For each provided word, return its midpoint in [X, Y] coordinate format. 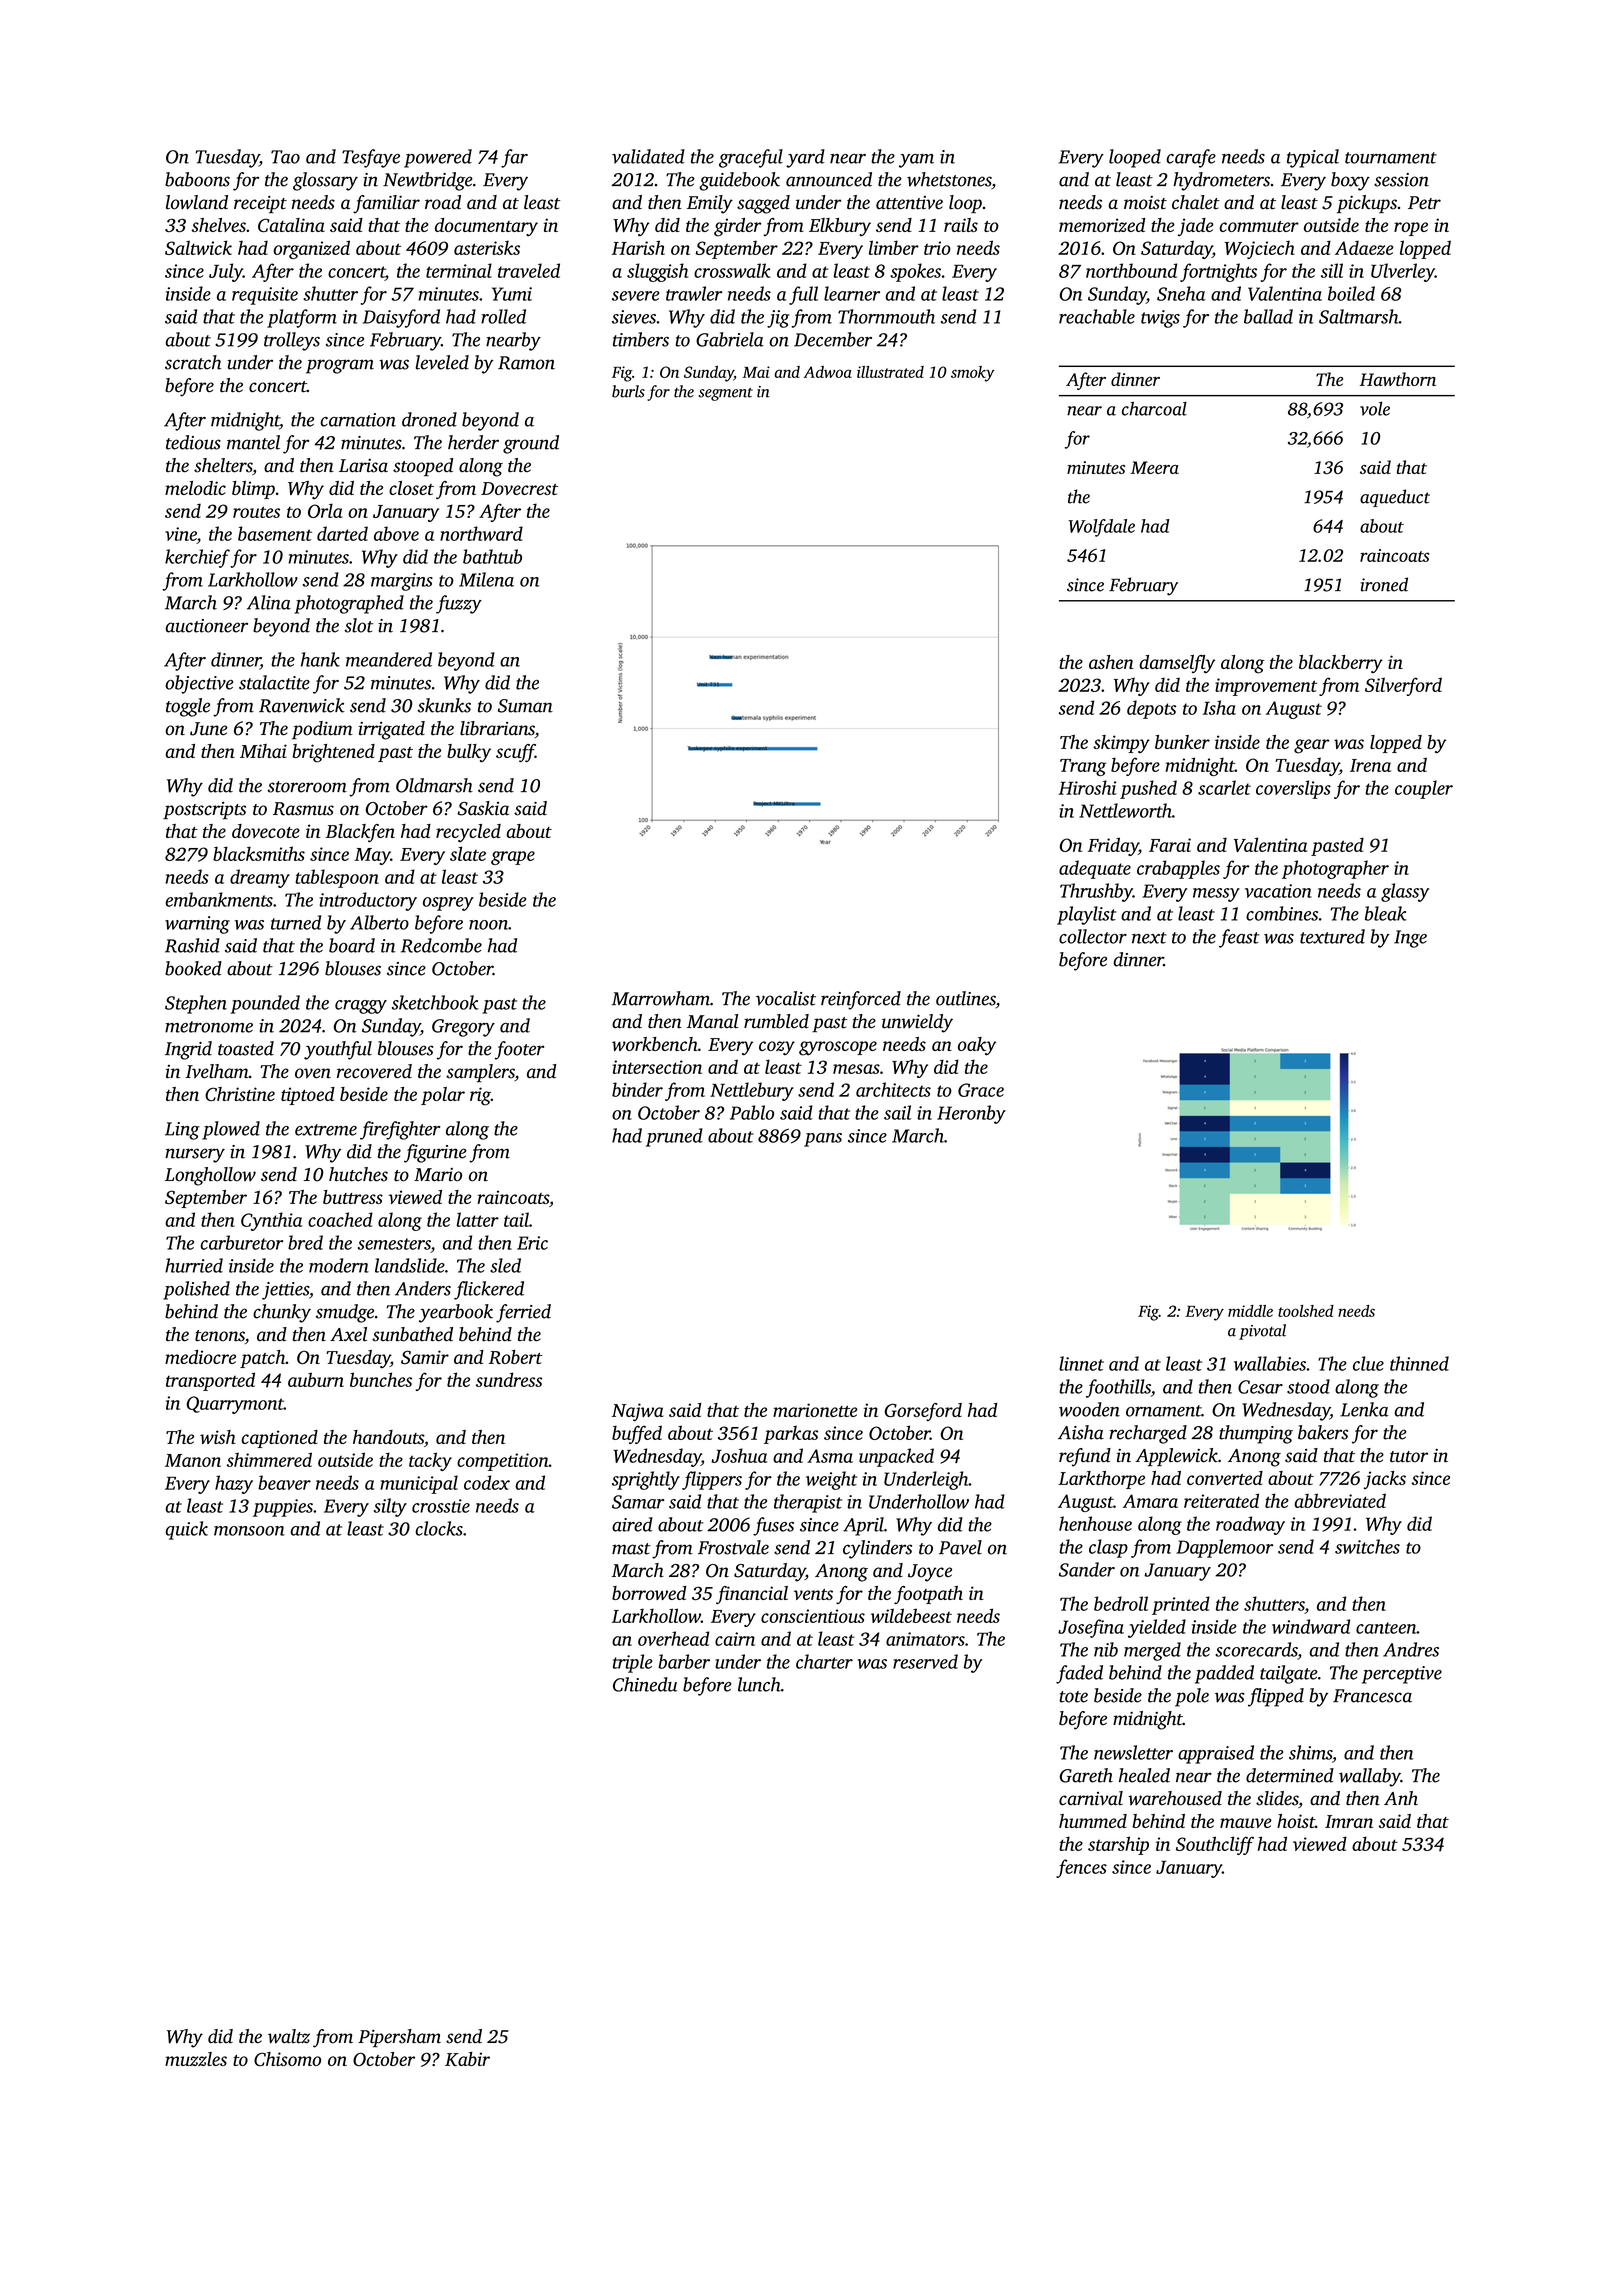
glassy [1405, 892]
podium [322, 730]
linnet [1081, 1363]
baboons [197, 179]
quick [186, 1530]
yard [805, 158]
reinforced [861, 1000]
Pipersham [399, 2038]
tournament [1391, 158]
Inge [1410, 939]
